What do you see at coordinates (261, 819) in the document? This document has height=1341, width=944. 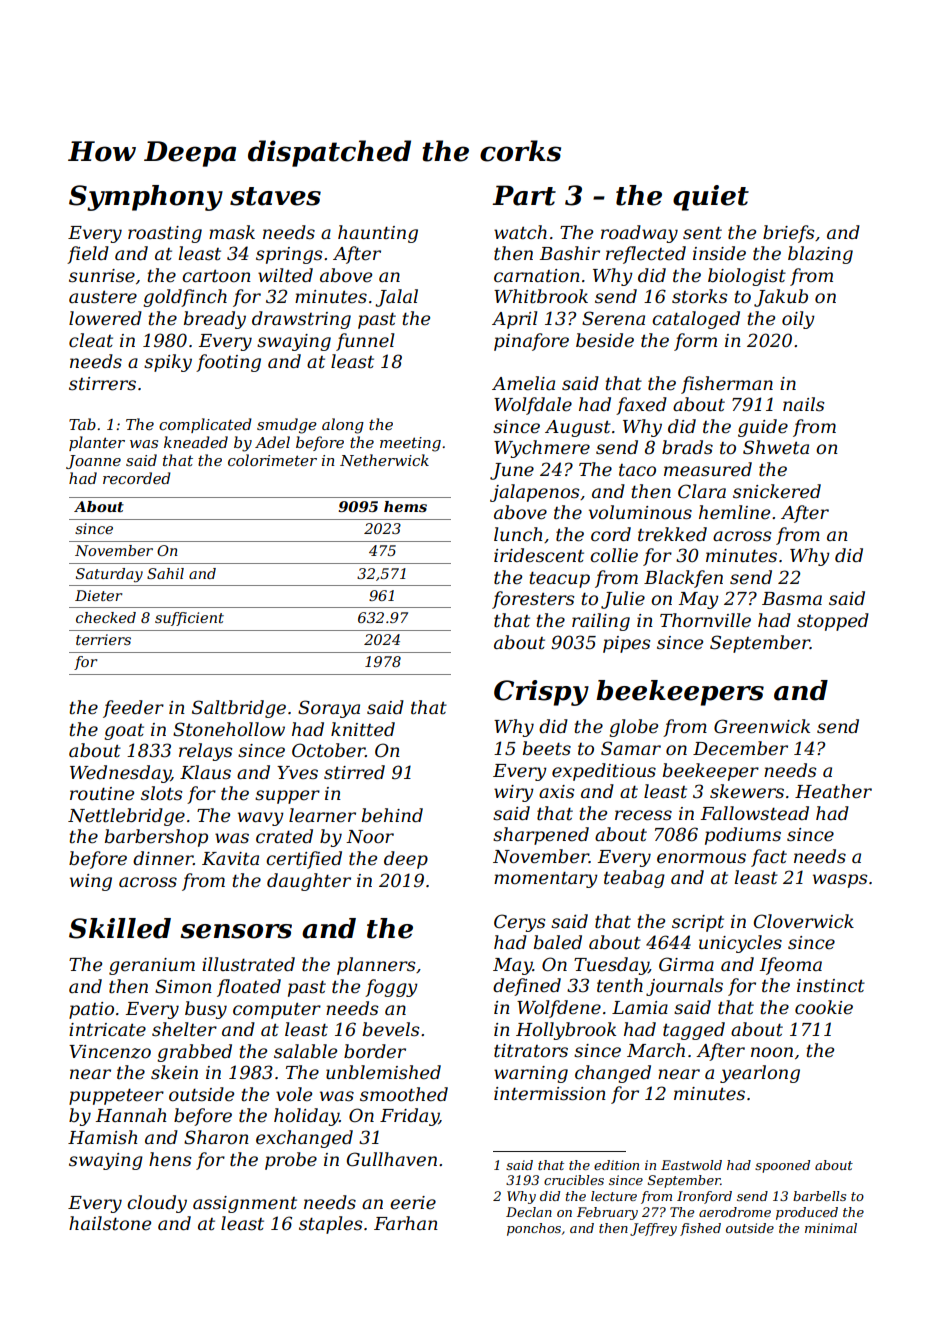 I see `wavy` at bounding box center [261, 819].
